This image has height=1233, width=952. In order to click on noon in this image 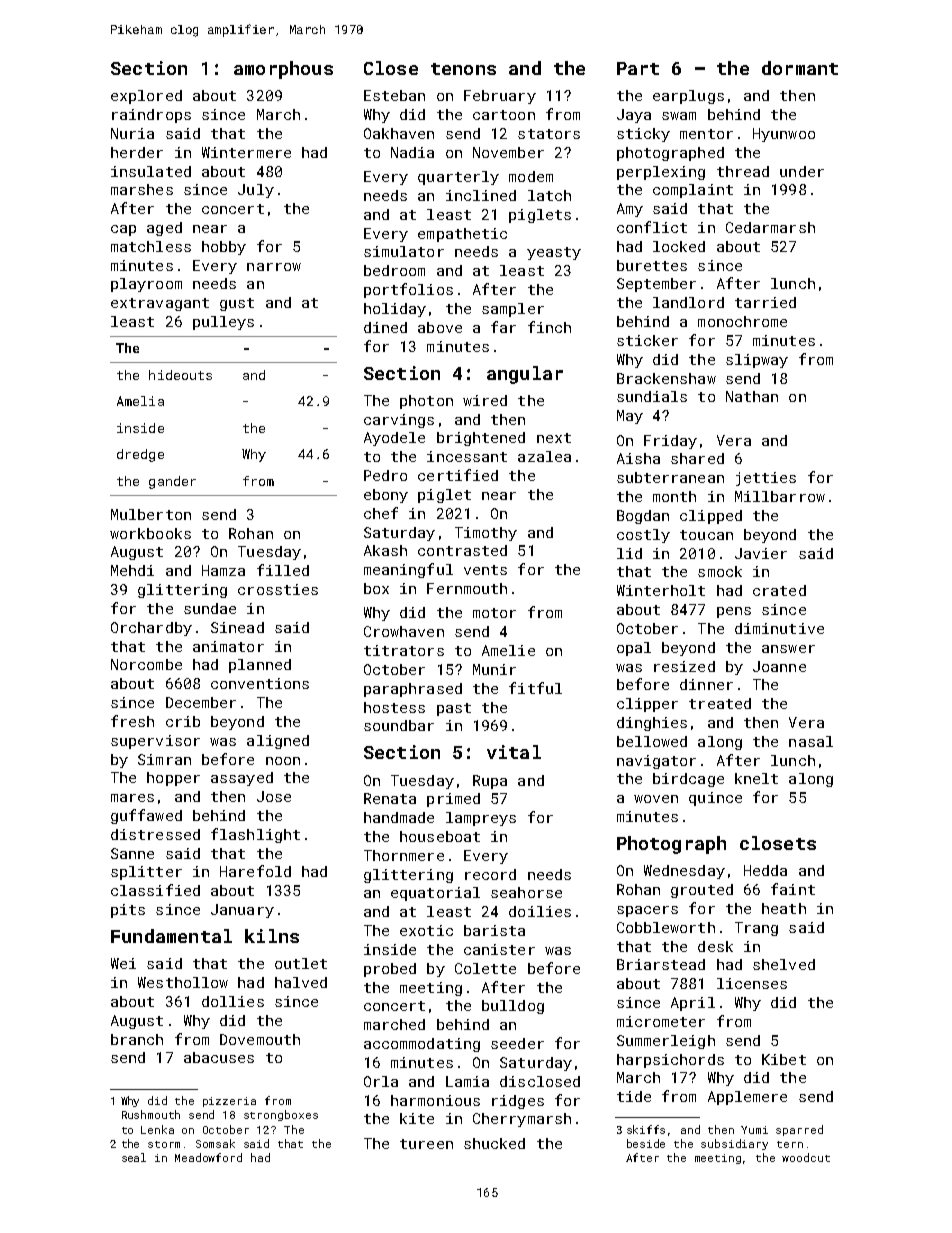, I will do `click(283, 761)`.
